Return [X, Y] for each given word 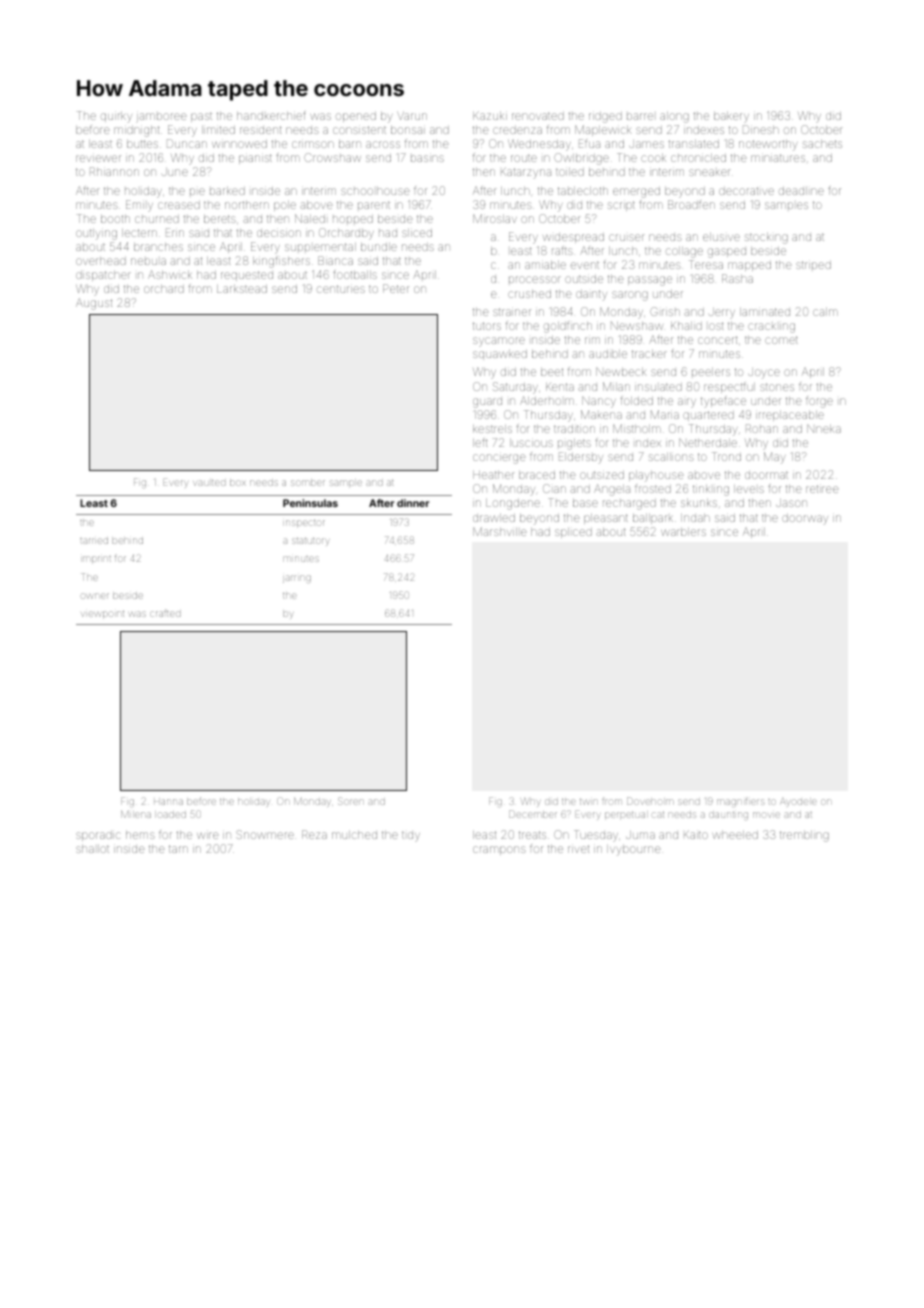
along [674, 117]
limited [218, 130]
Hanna [168, 802]
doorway [805, 519]
